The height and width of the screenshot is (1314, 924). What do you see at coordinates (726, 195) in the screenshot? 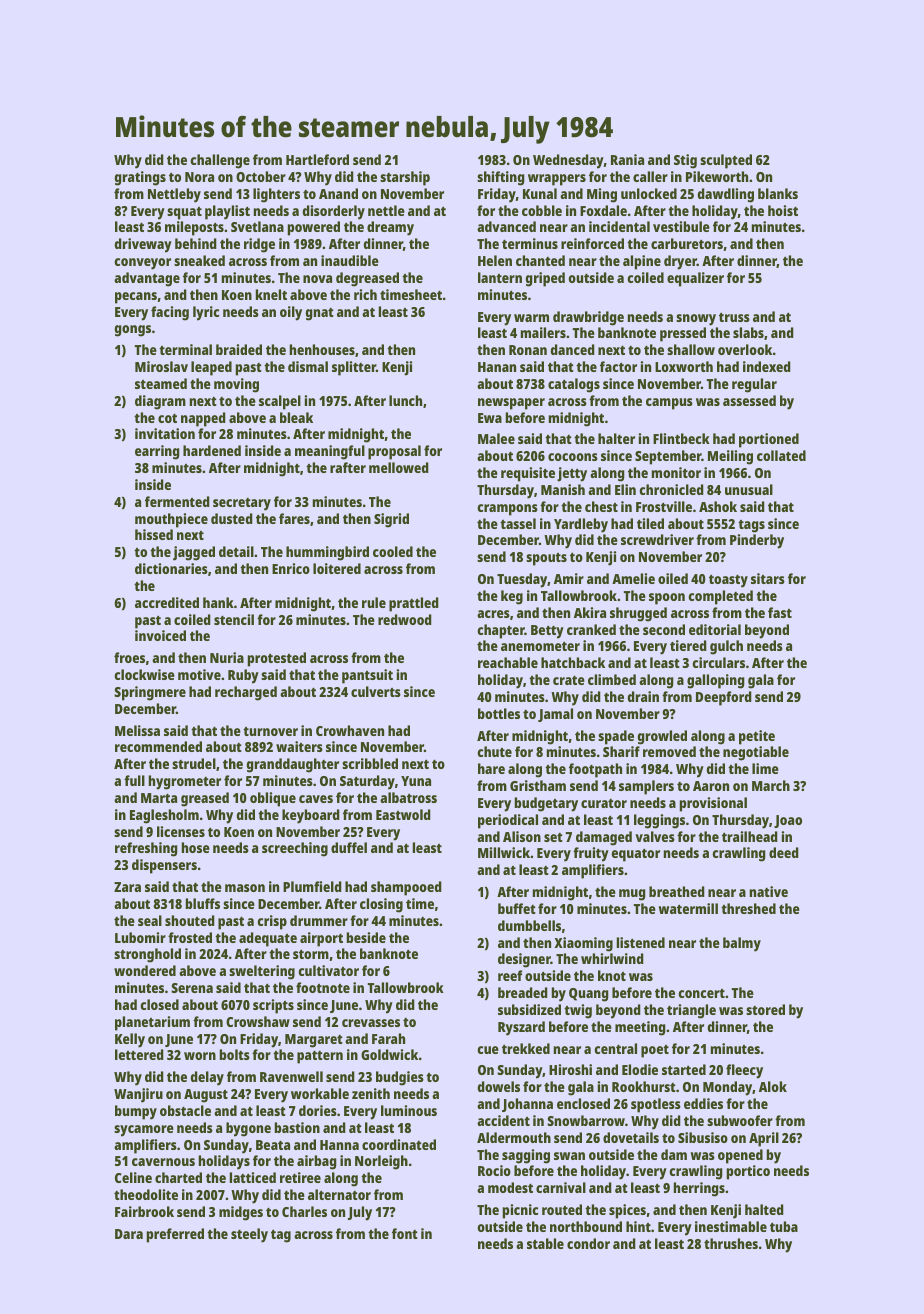
I see `dawdling` at bounding box center [726, 195].
